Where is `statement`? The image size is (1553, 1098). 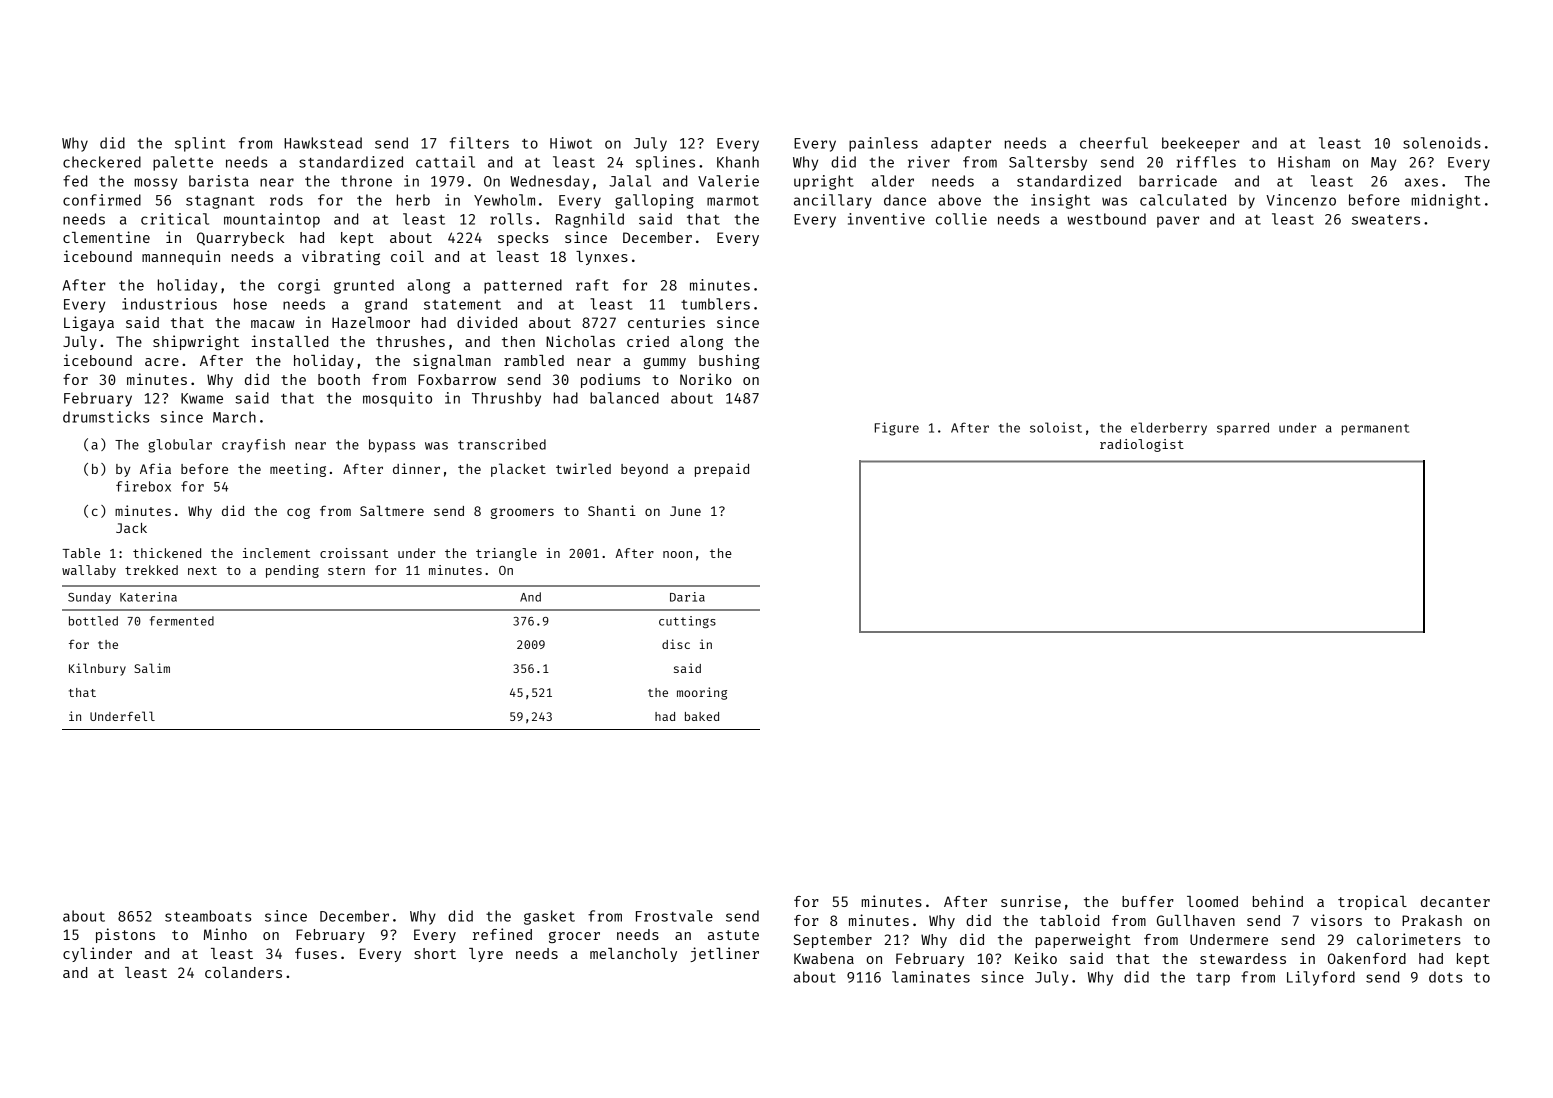
statement is located at coordinates (462, 305).
